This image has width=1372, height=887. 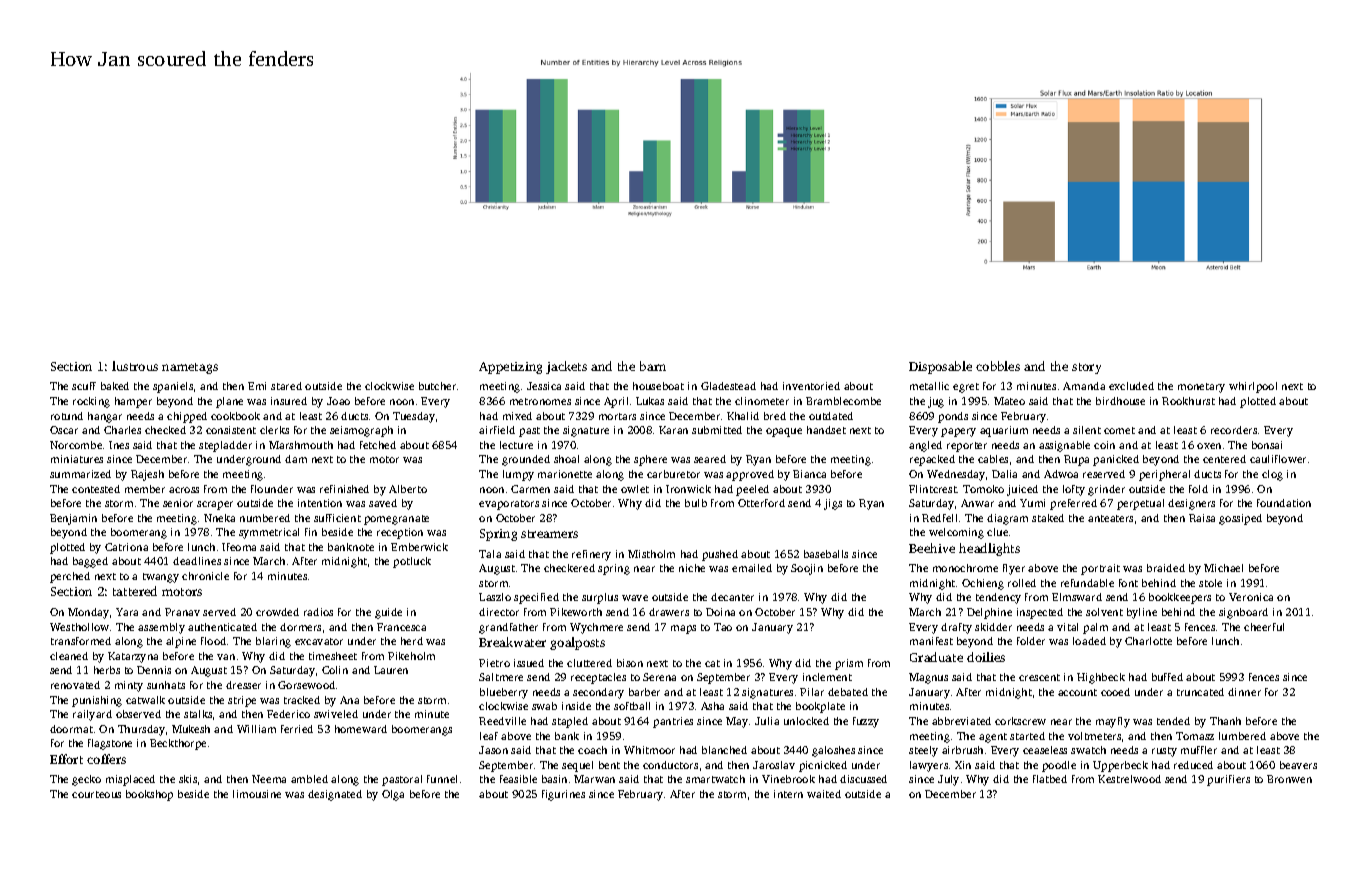 What do you see at coordinates (1223, 568) in the image?
I see `Michael` at bounding box center [1223, 568].
